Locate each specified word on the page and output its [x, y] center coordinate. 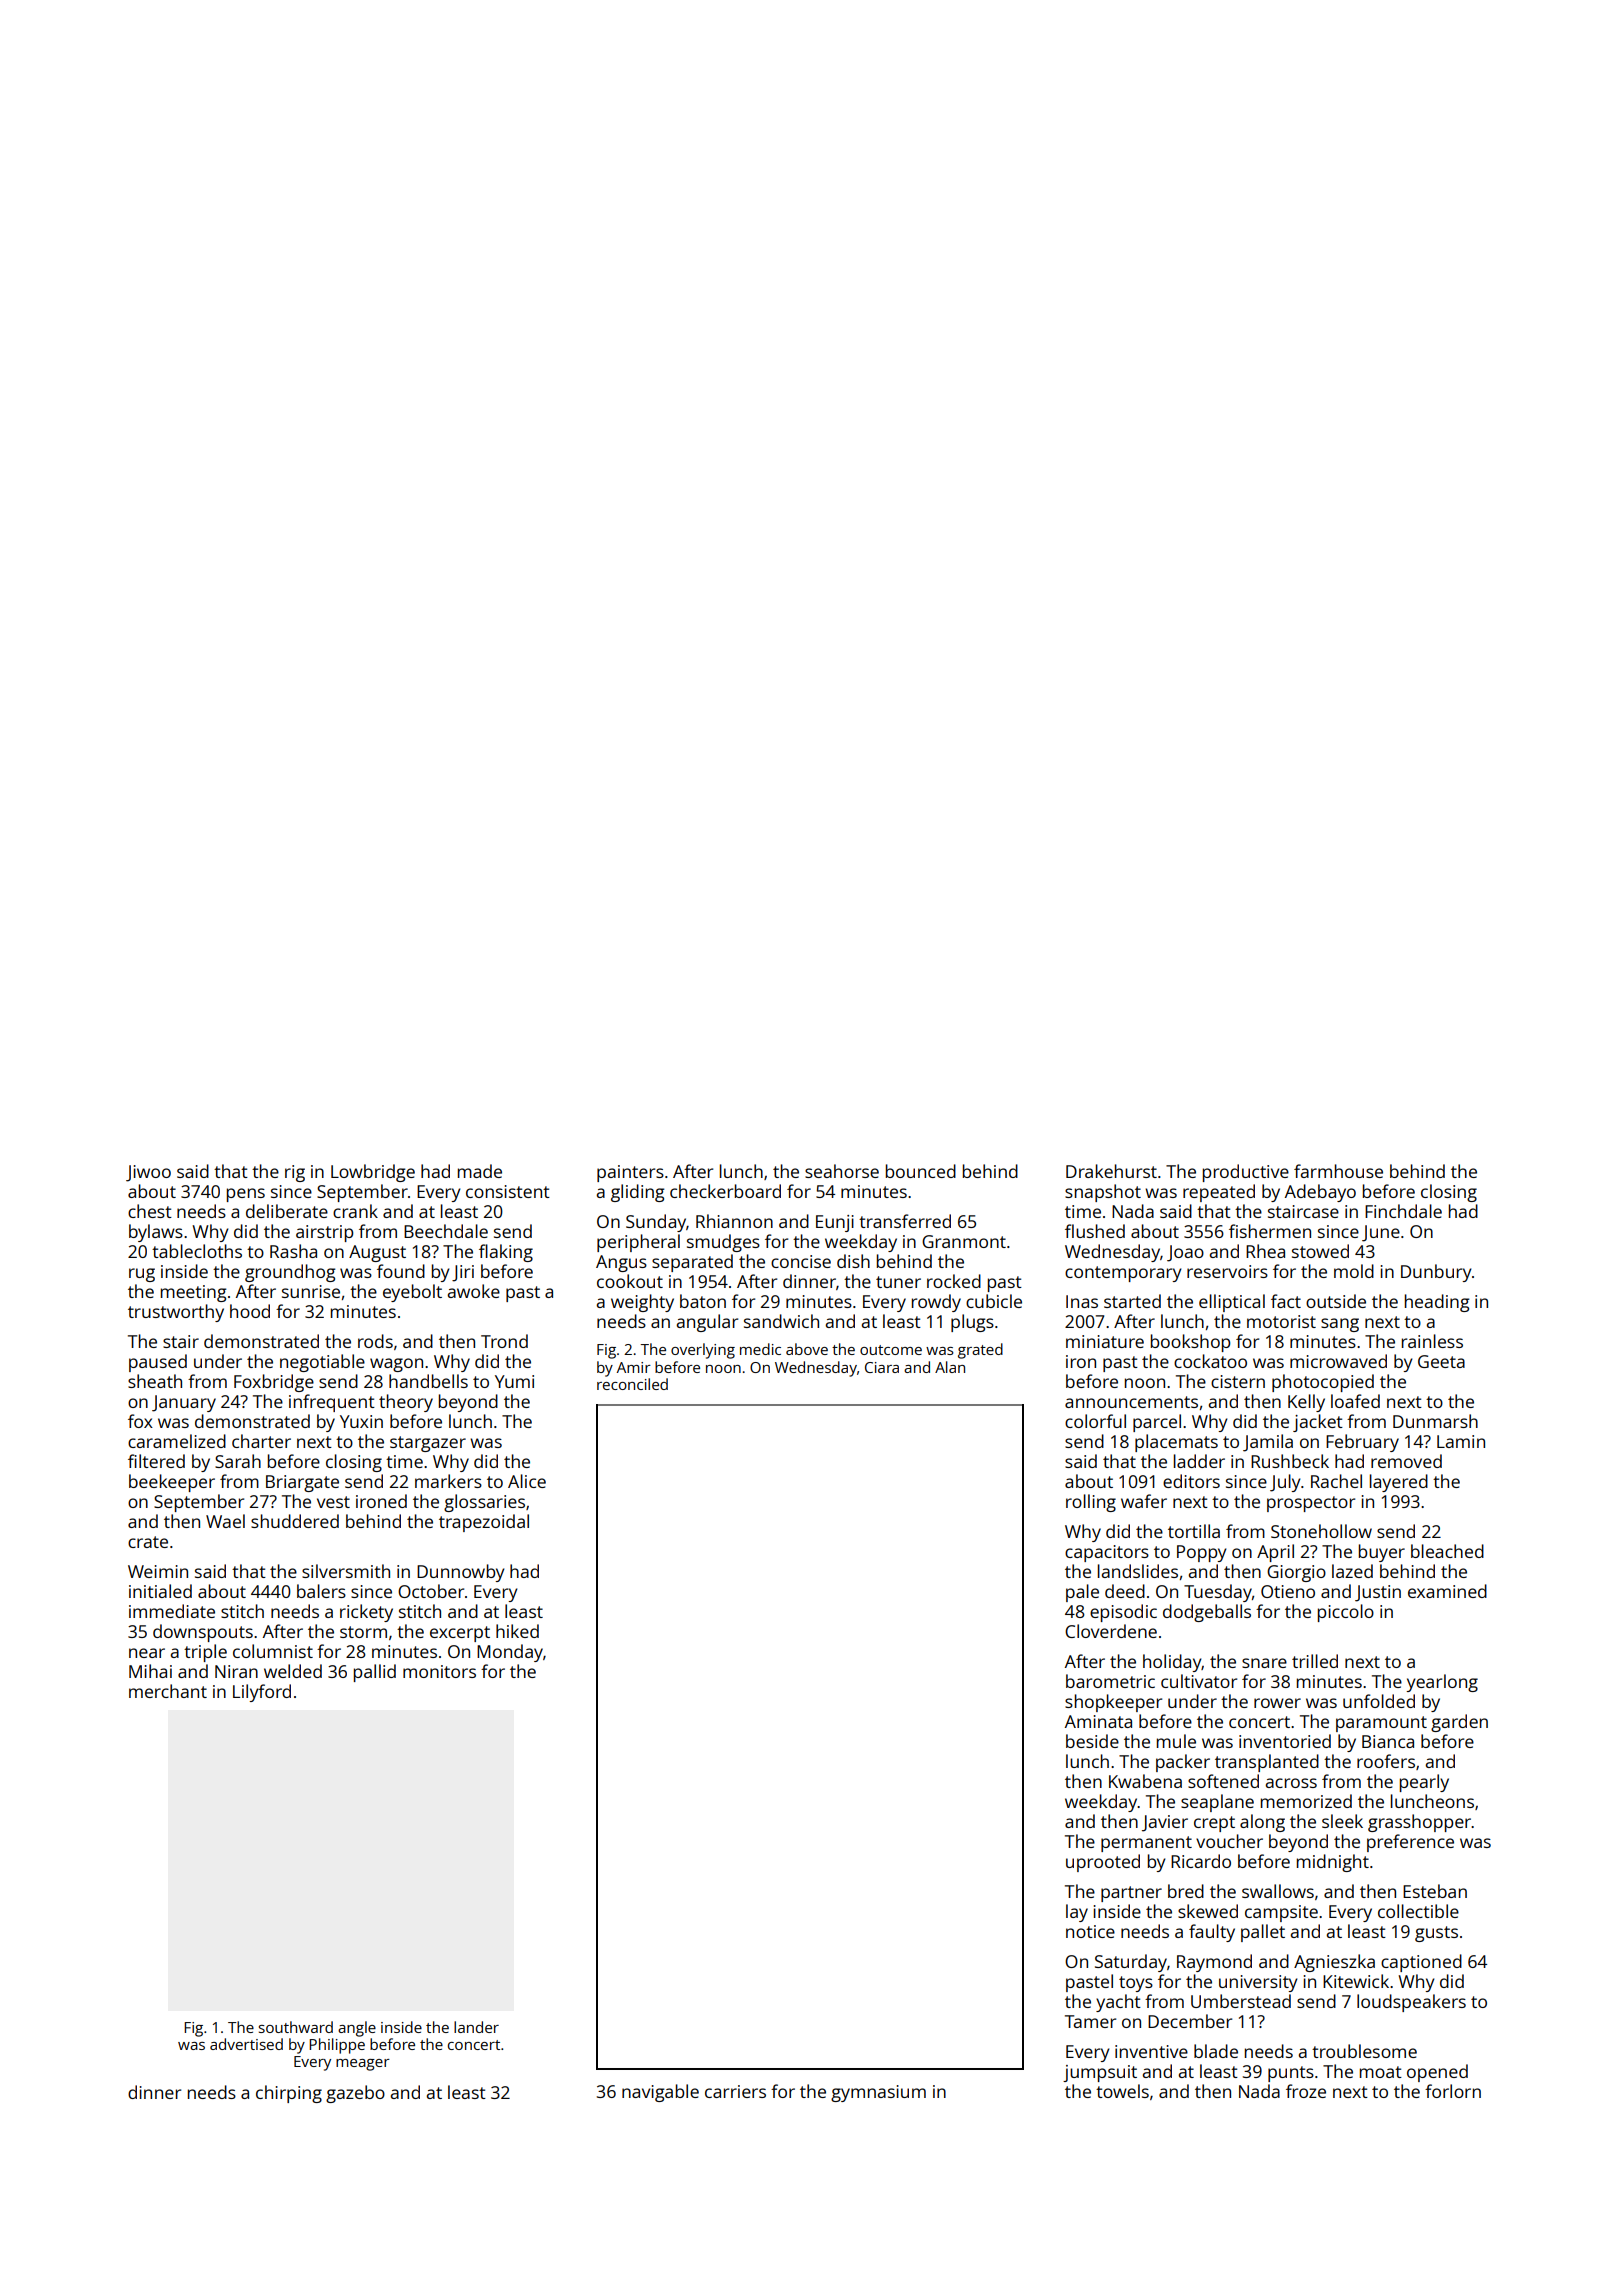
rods [375, 1341]
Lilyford [262, 1693]
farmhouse [1338, 1171]
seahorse [842, 1171]
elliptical [1232, 1303]
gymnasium [878, 2093]
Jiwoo [148, 1173]
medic [760, 1349]
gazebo [355, 2094]
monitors [439, 1671]
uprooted [1103, 1863]
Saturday [1131, 1963]
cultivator [1199, 1681]
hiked [517, 1631]
